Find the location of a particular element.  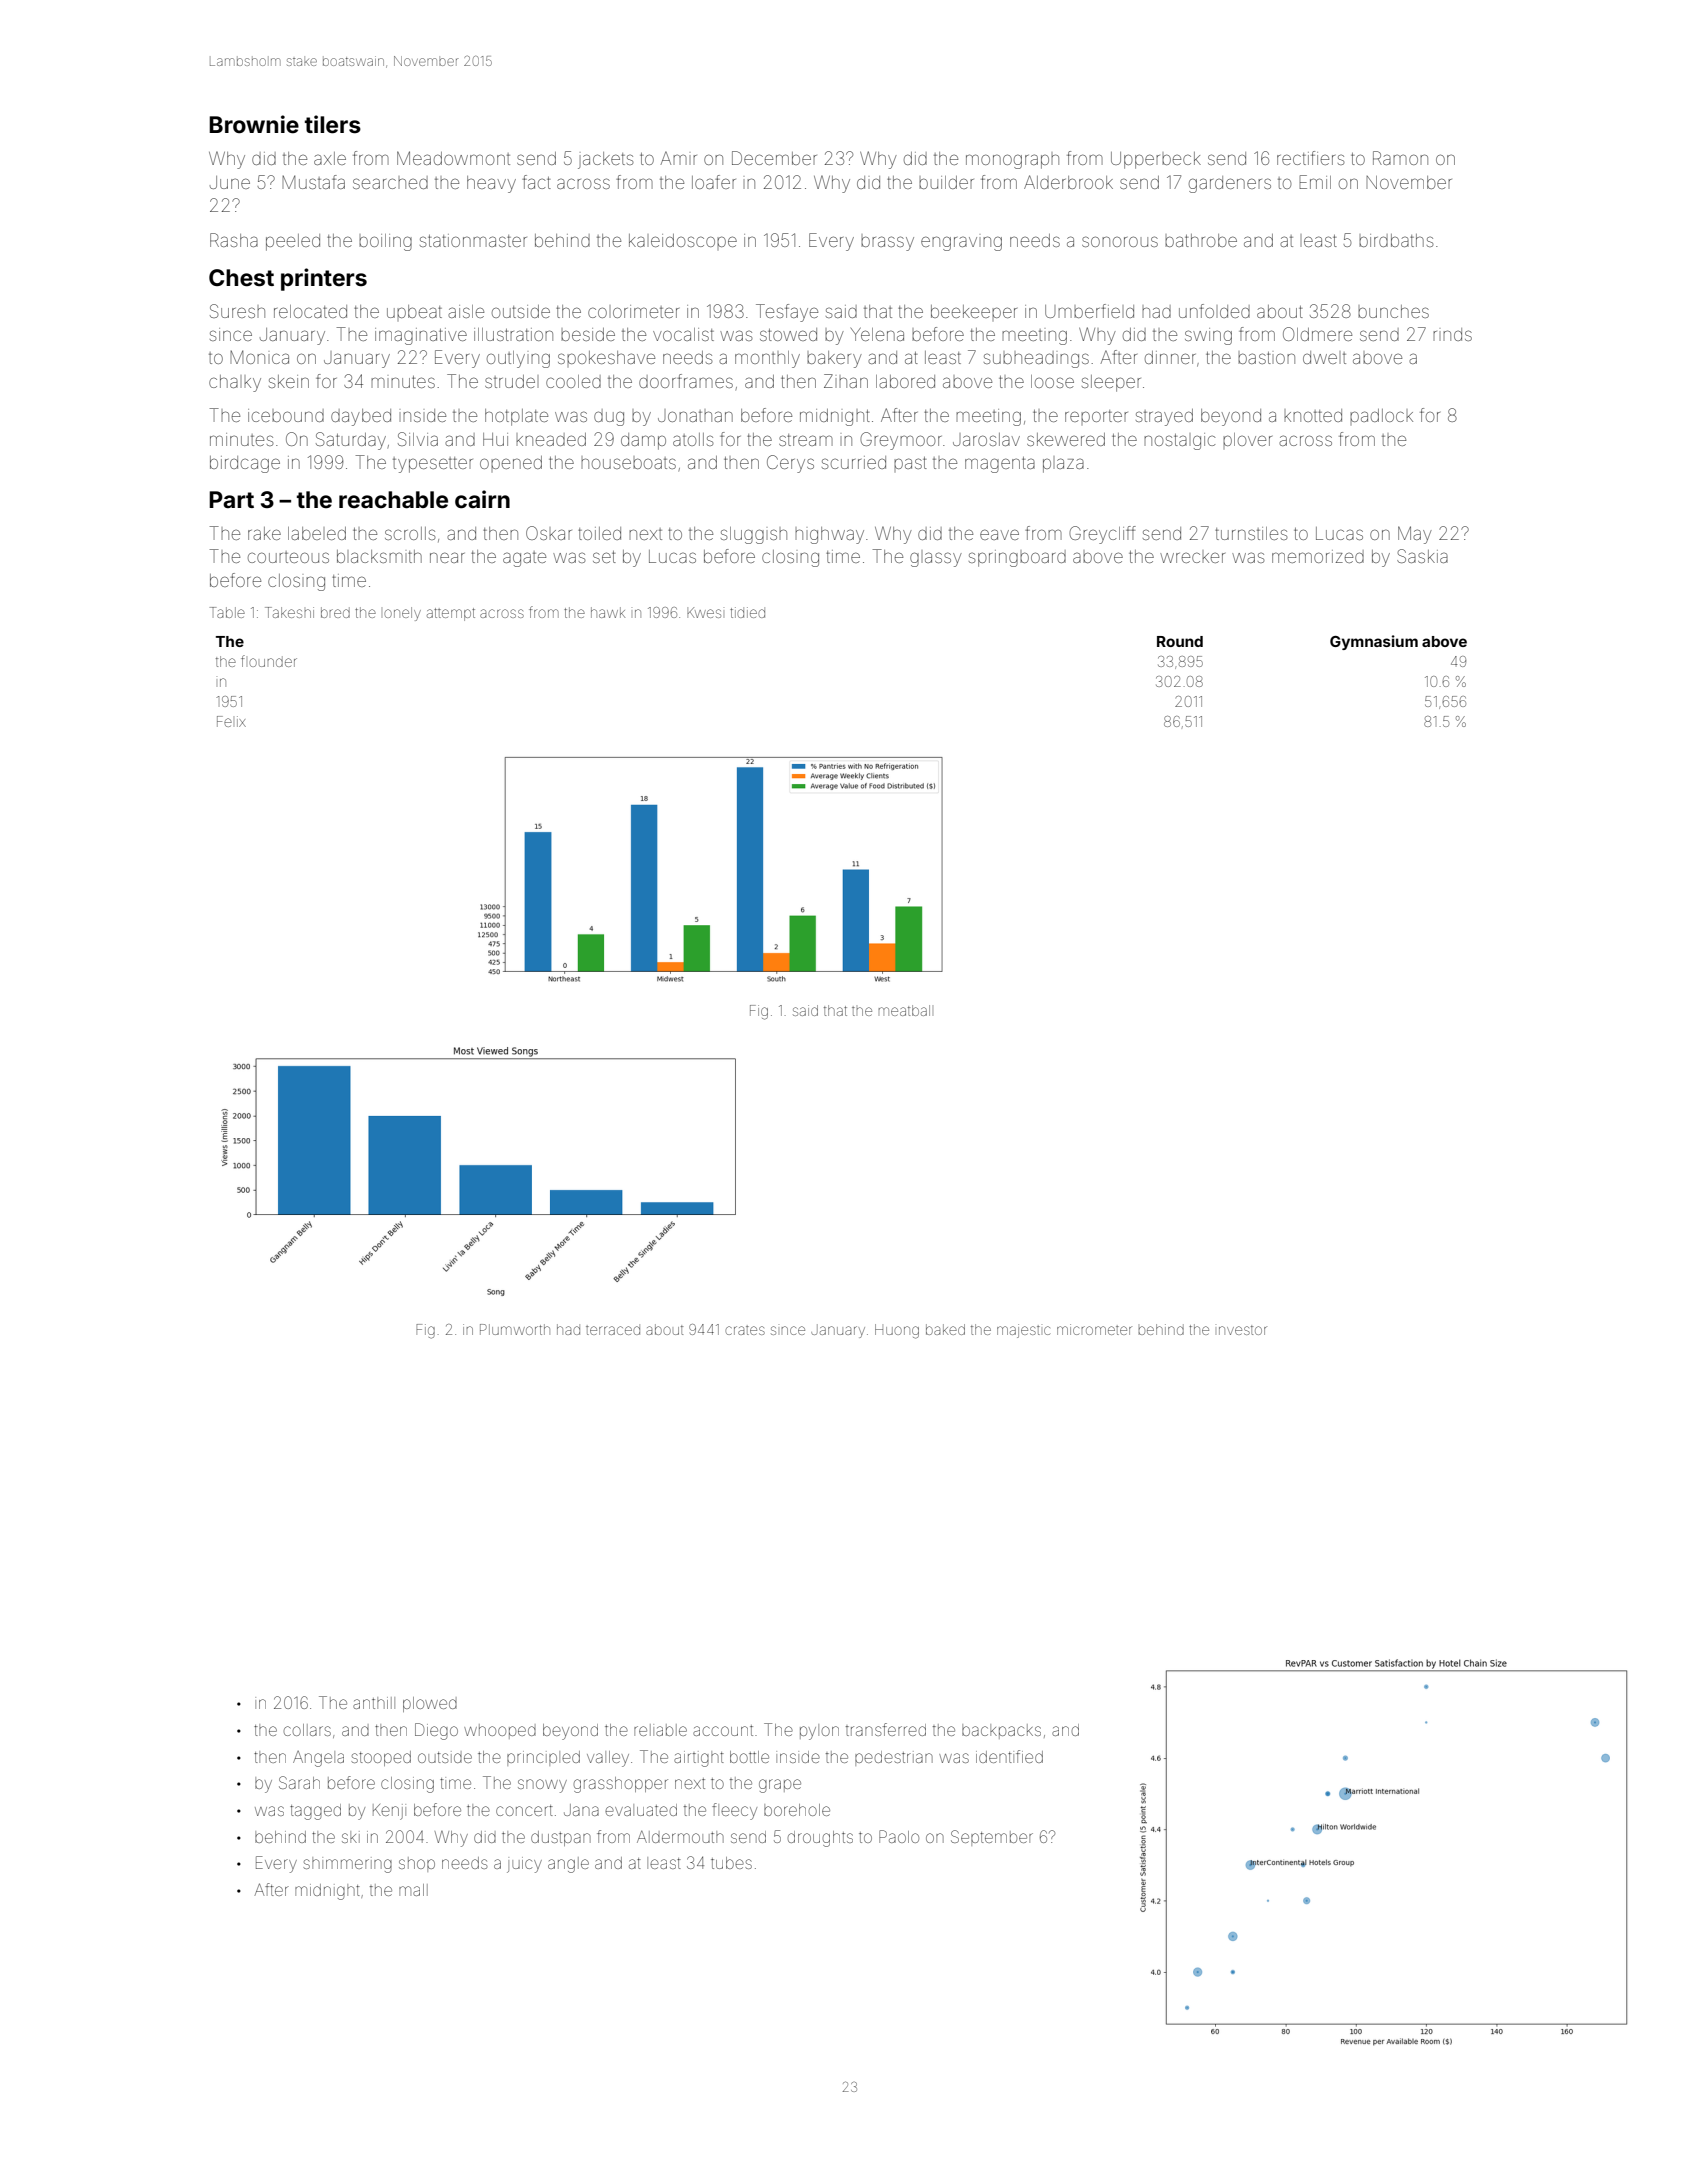

shimmering is located at coordinates (347, 1865).
